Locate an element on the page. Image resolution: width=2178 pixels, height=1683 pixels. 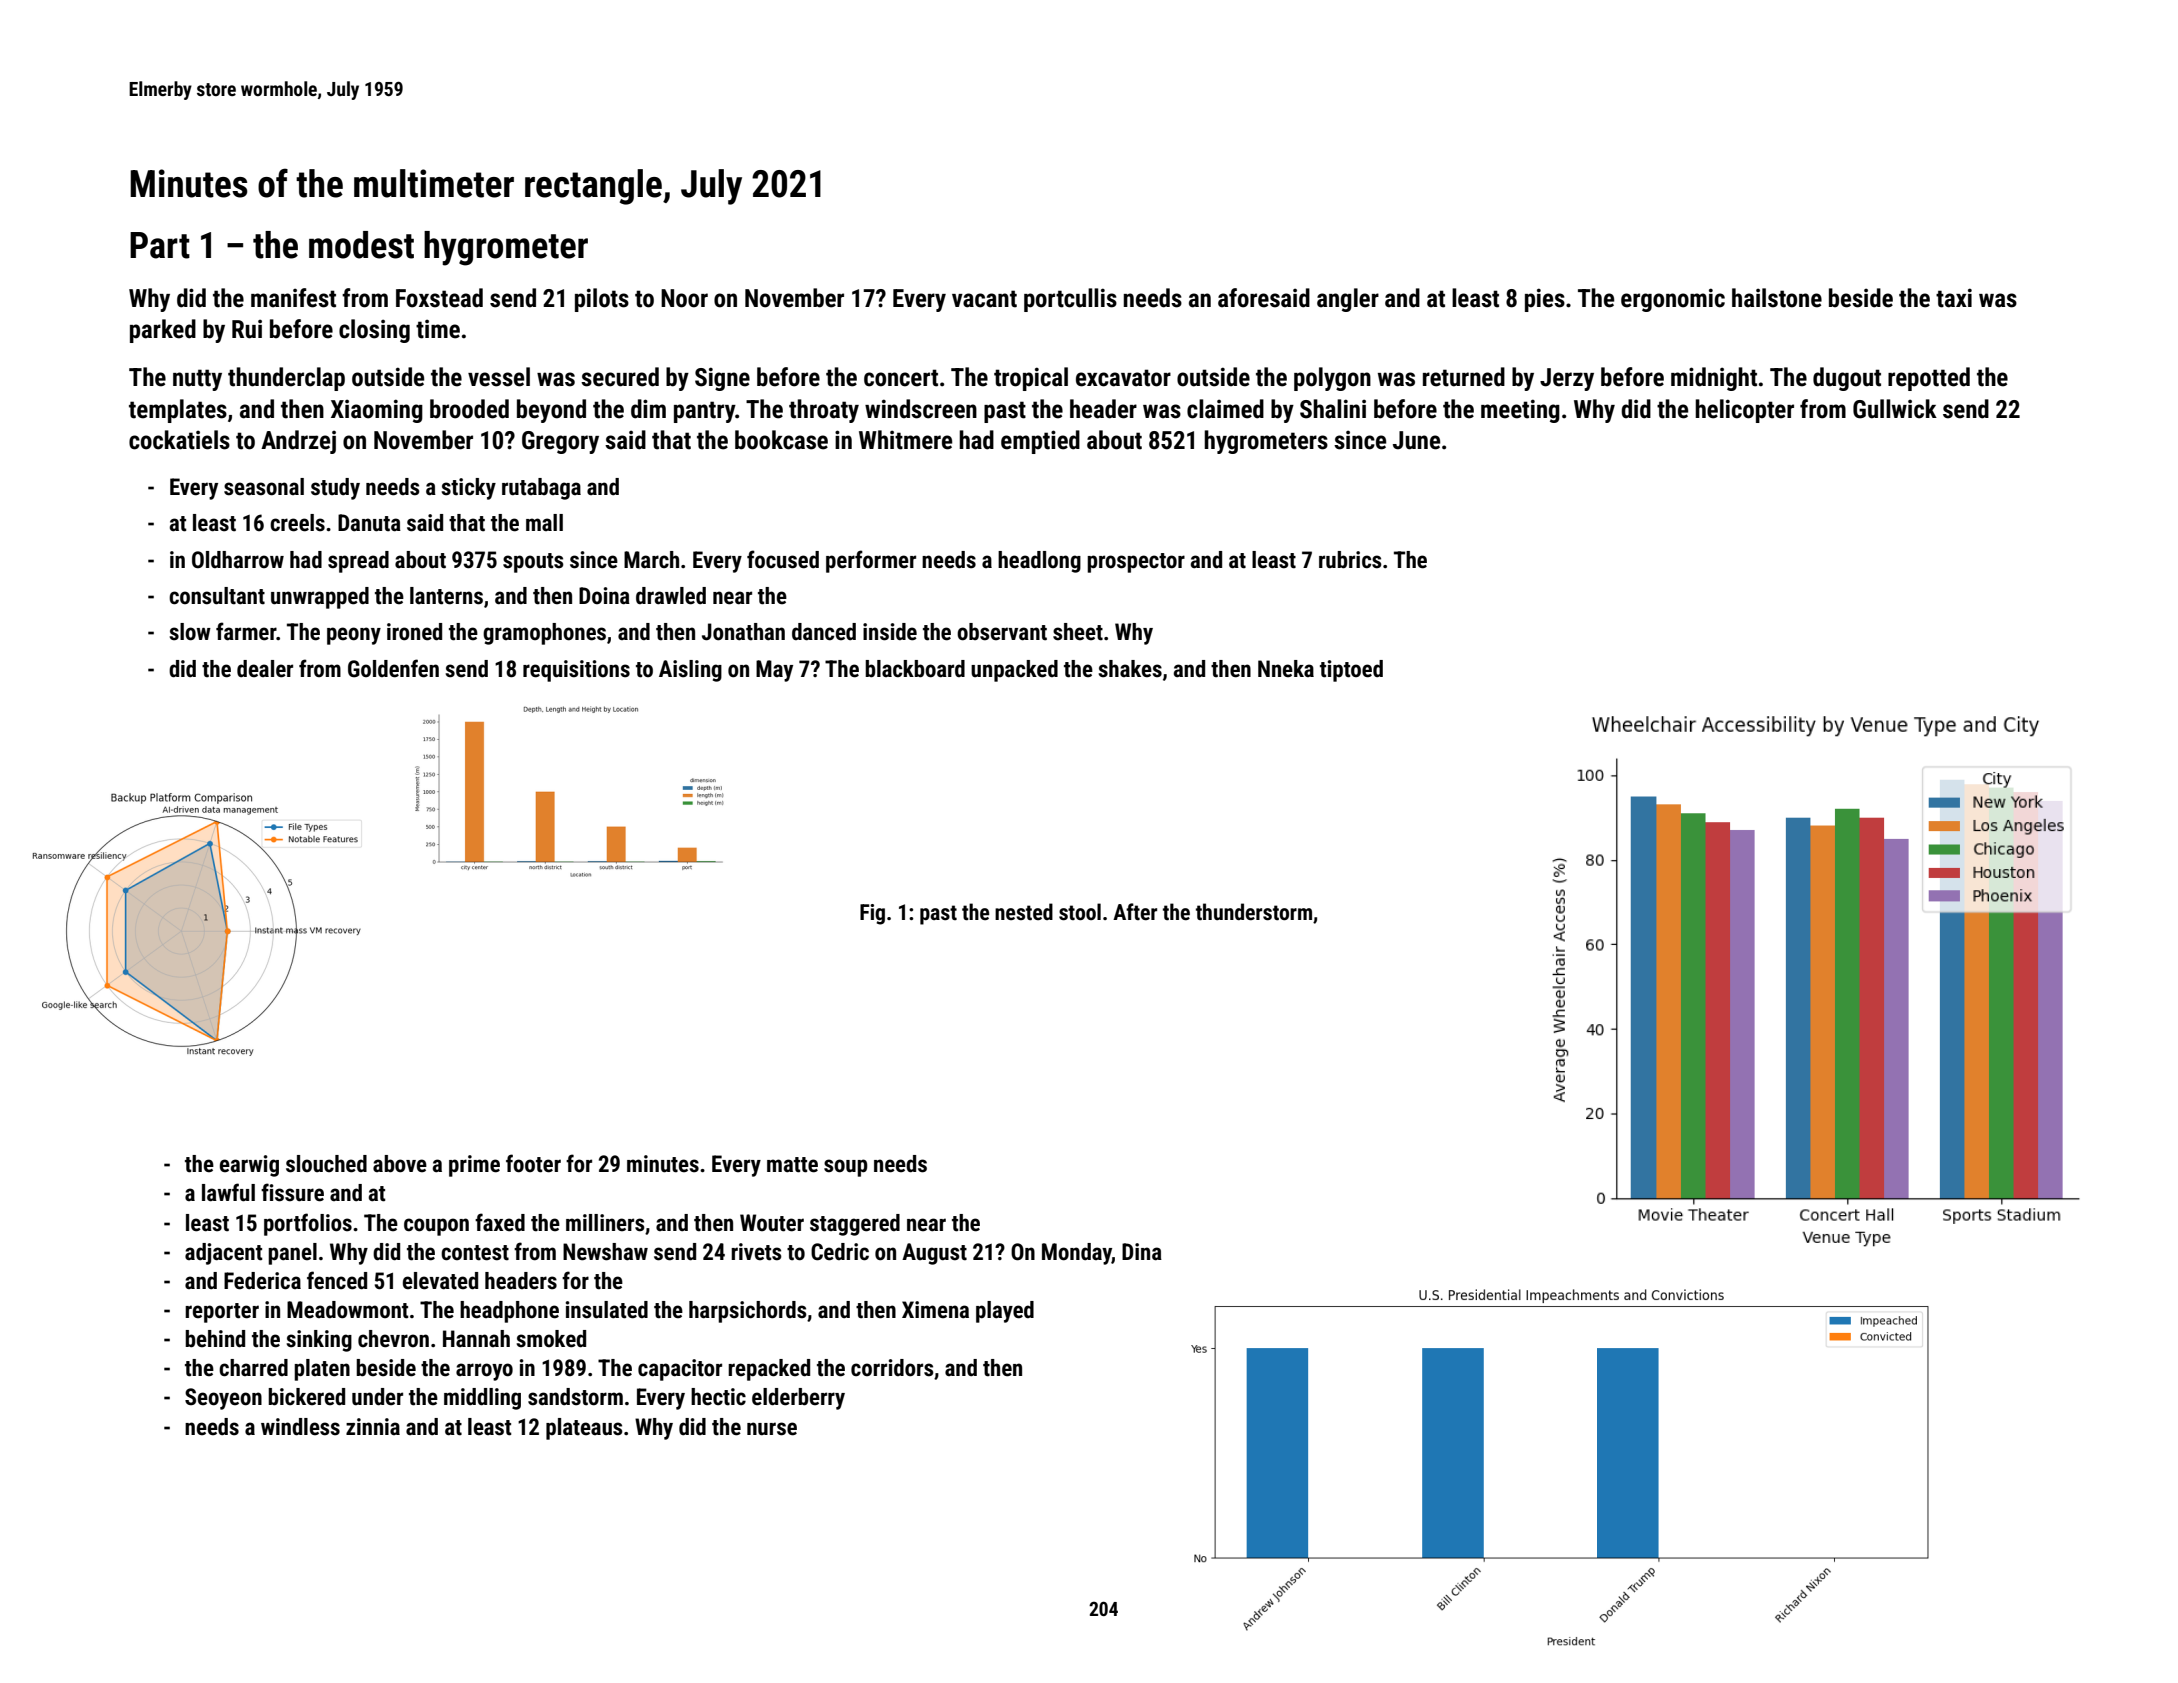
plateaus is located at coordinates (584, 1429).
